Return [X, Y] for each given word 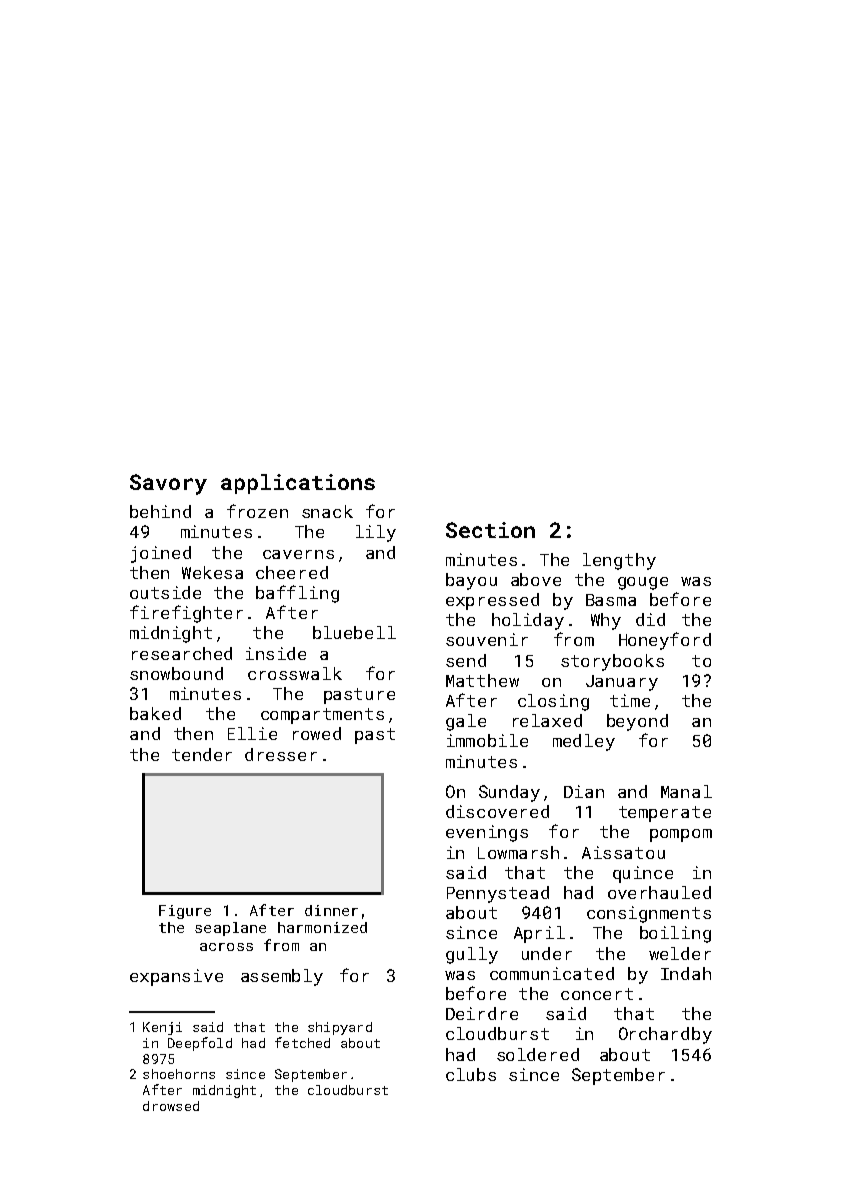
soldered [538, 1054]
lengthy [619, 561]
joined [161, 554]
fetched [302, 1042]
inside [276, 653]
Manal [686, 791]
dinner [331, 910]
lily [376, 533]
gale [466, 722]
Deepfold [200, 1044]
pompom [681, 835]
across [226, 947]
